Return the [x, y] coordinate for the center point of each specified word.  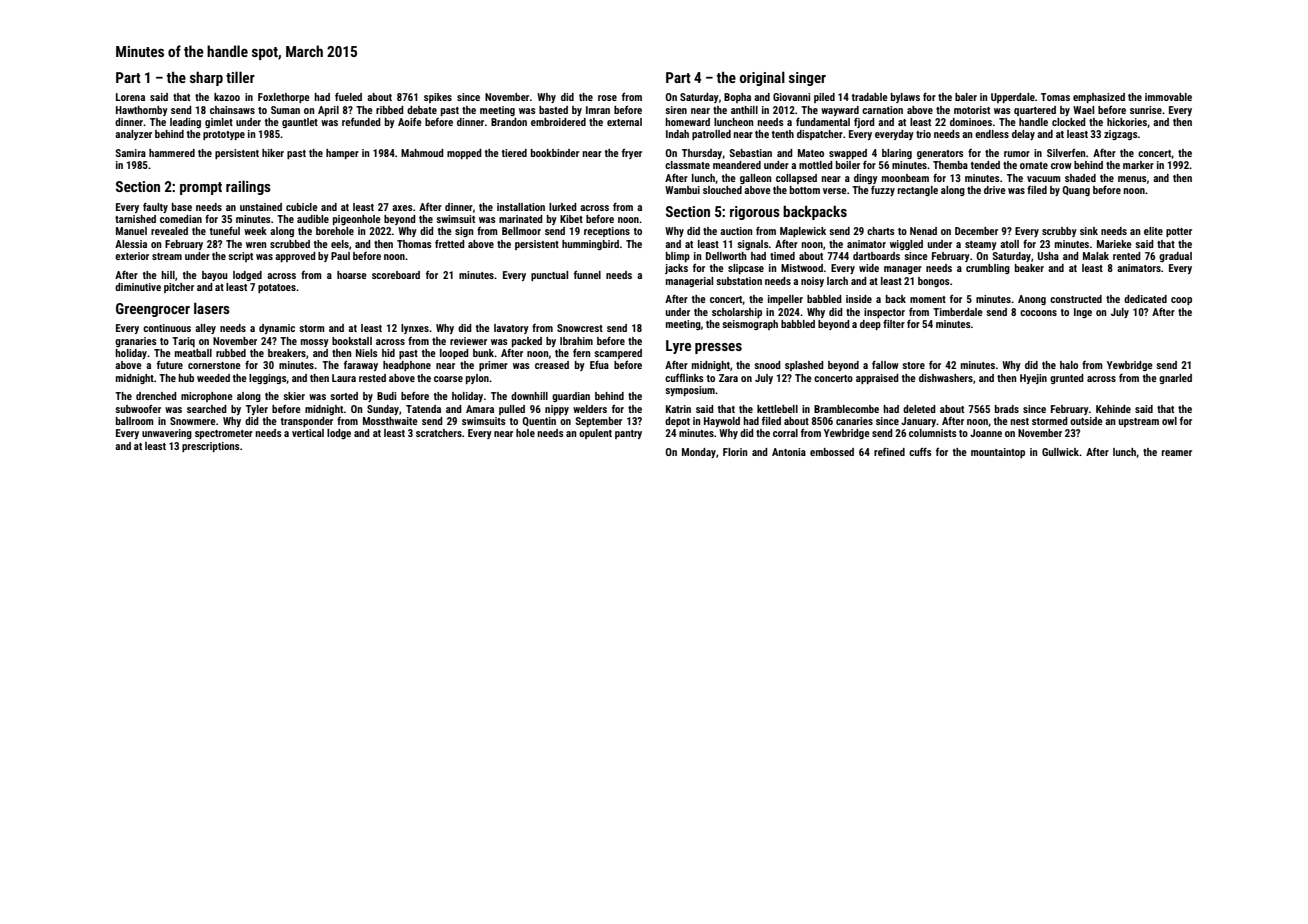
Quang [1076, 191]
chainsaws [232, 110]
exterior [132, 256]
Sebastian [751, 153]
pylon [477, 379]
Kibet [571, 219]
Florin [735, 452]
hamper [342, 154]
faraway [361, 365]
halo [1069, 365]
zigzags [1121, 135]
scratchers [439, 433]
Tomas [1055, 97]
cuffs [920, 451]
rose [607, 98]
